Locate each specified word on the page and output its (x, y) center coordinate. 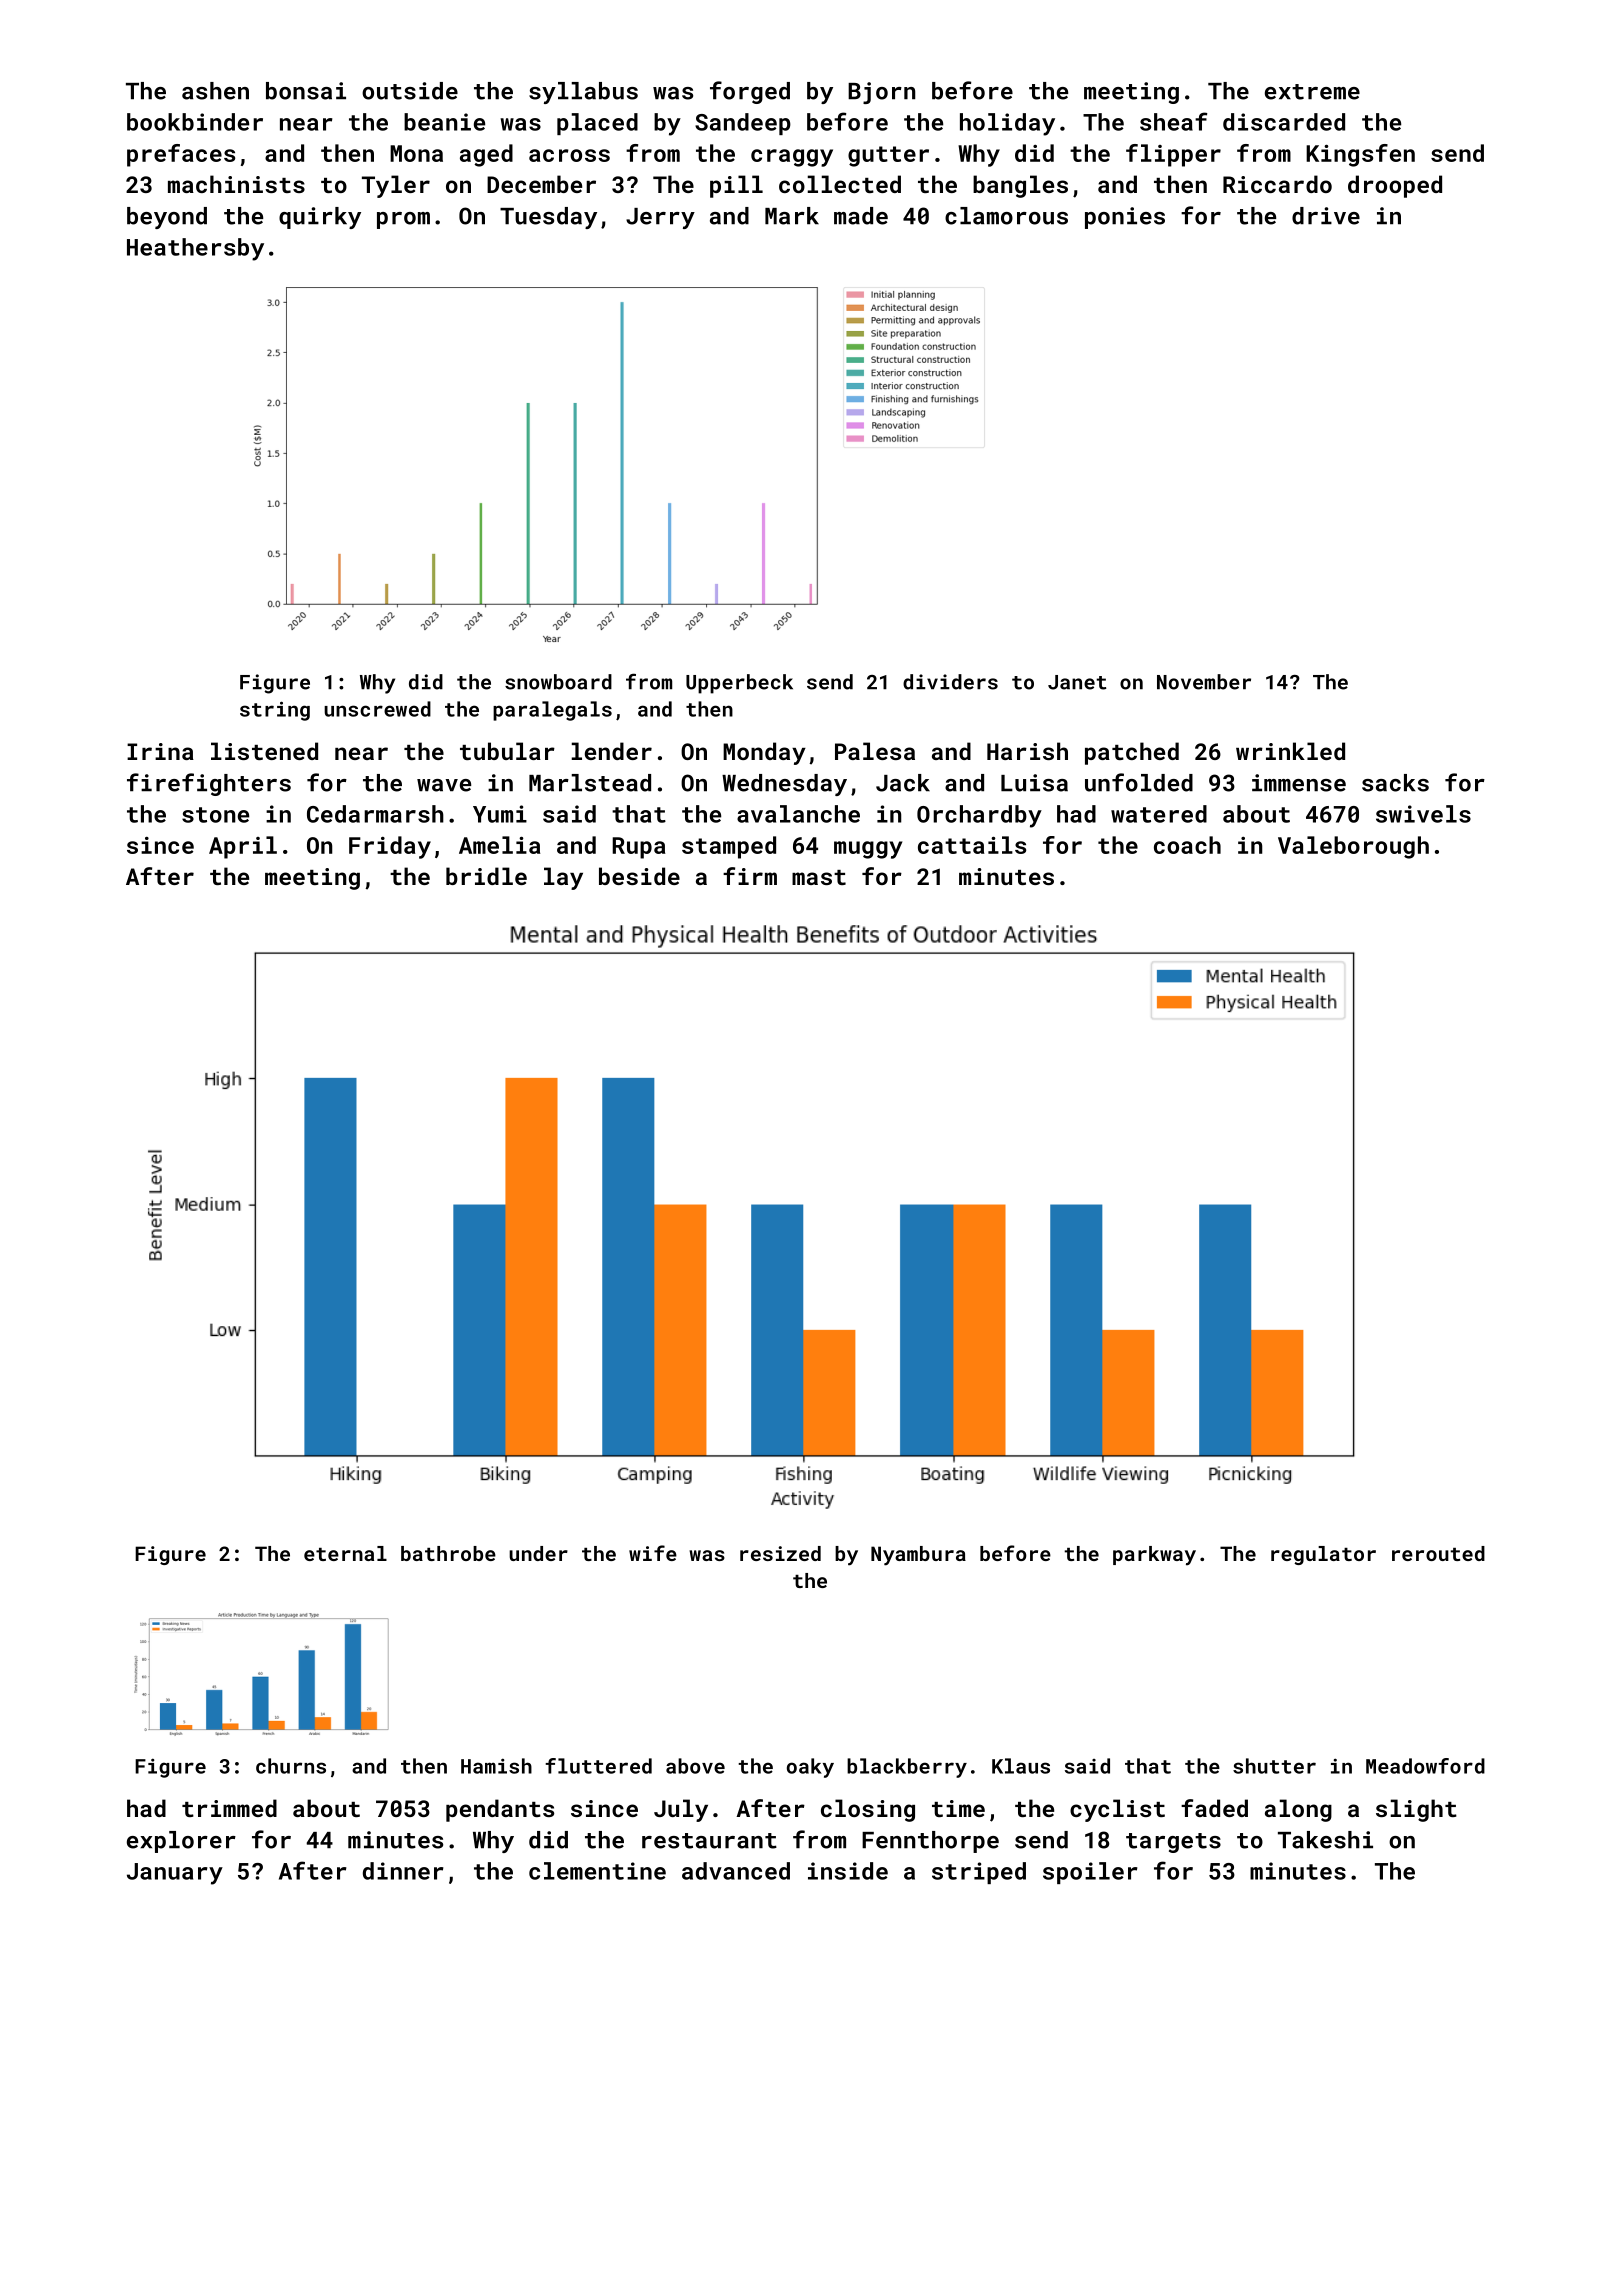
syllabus (583, 93)
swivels (1423, 814)
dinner (403, 1871)
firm (750, 876)
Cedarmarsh (375, 814)
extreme (1312, 92)
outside (410, 91)
